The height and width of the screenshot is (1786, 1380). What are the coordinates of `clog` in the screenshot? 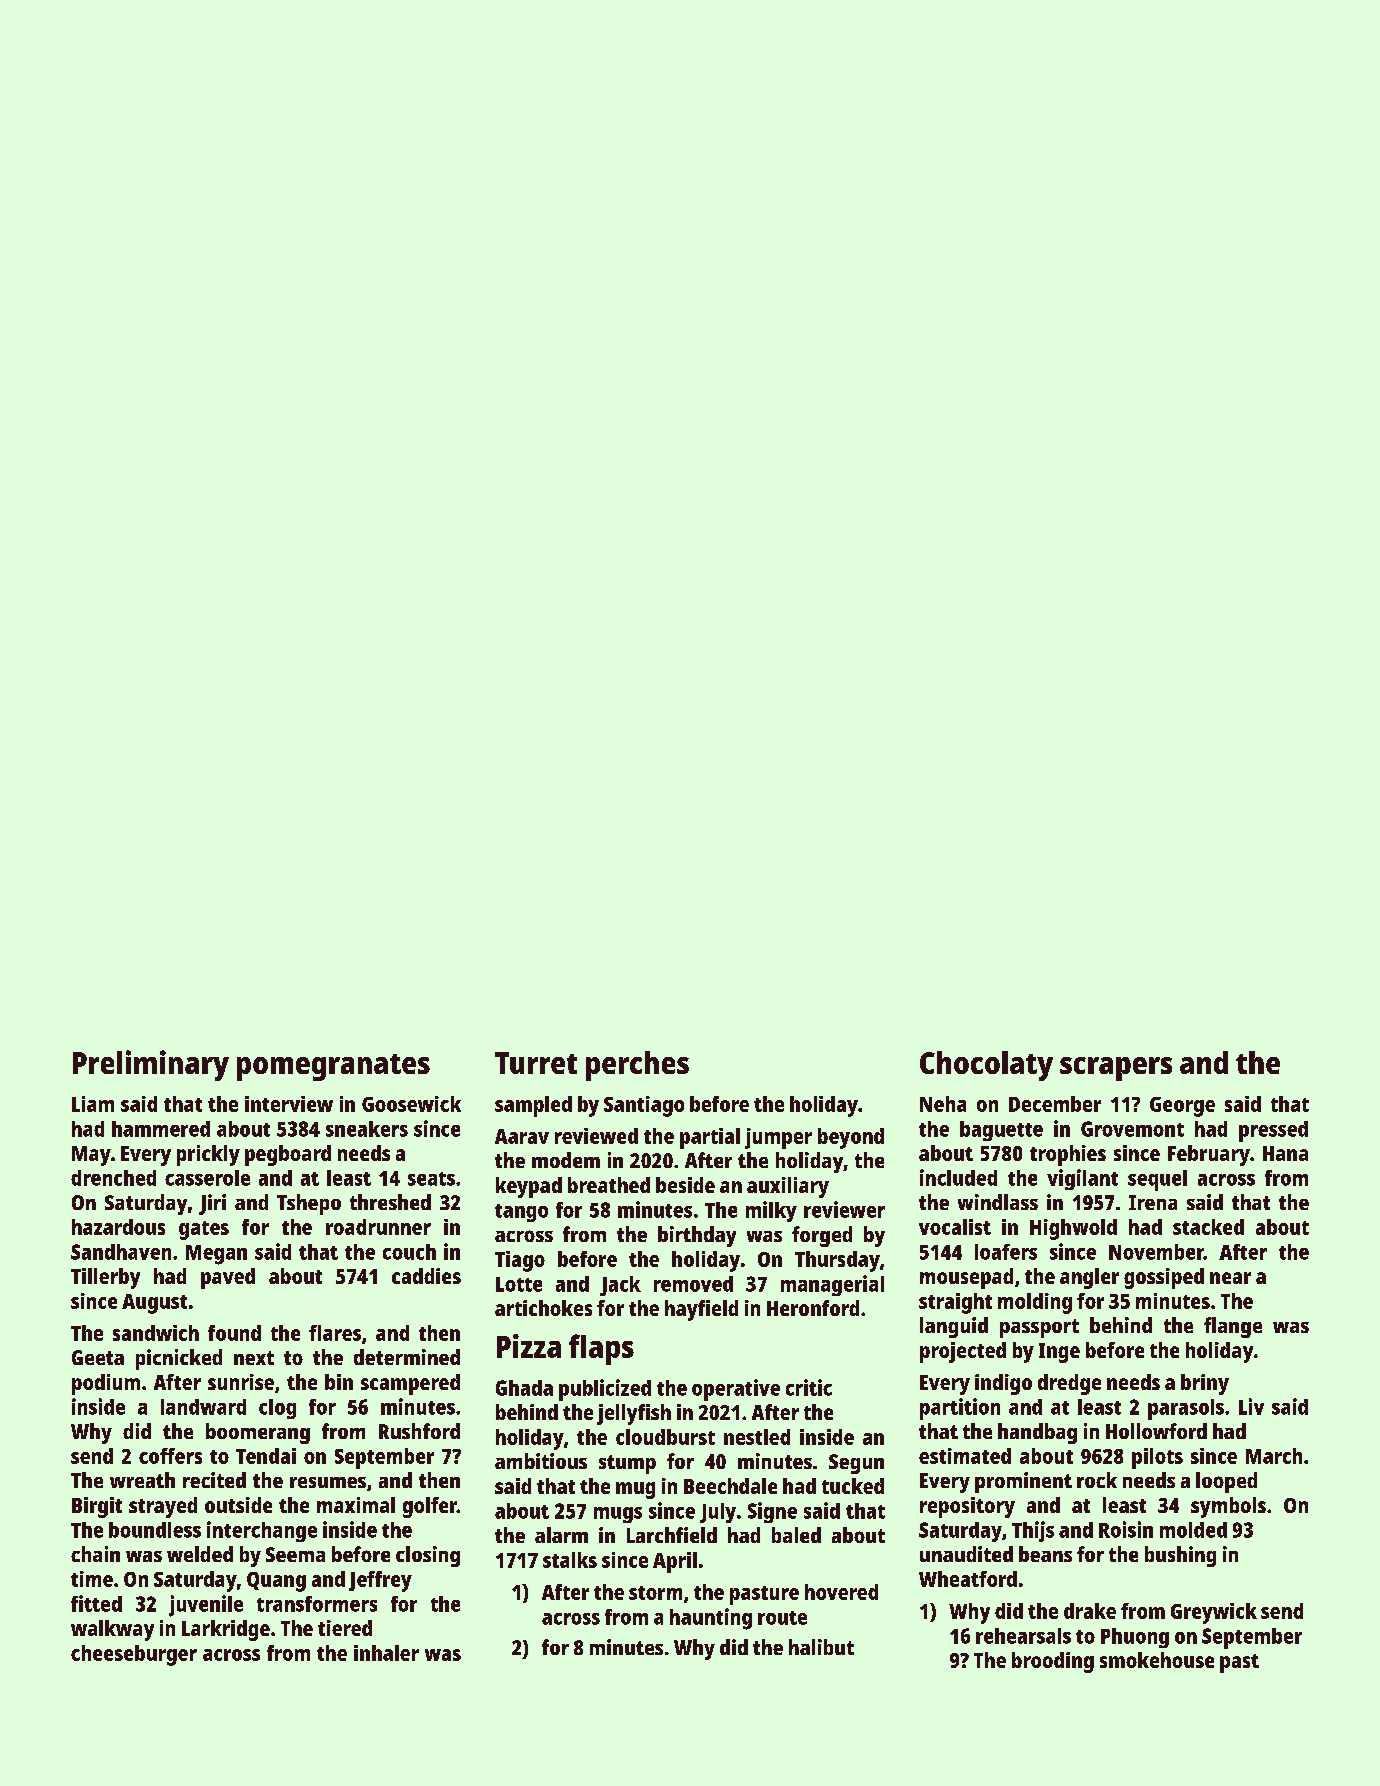 It's located at (277, 1409).
